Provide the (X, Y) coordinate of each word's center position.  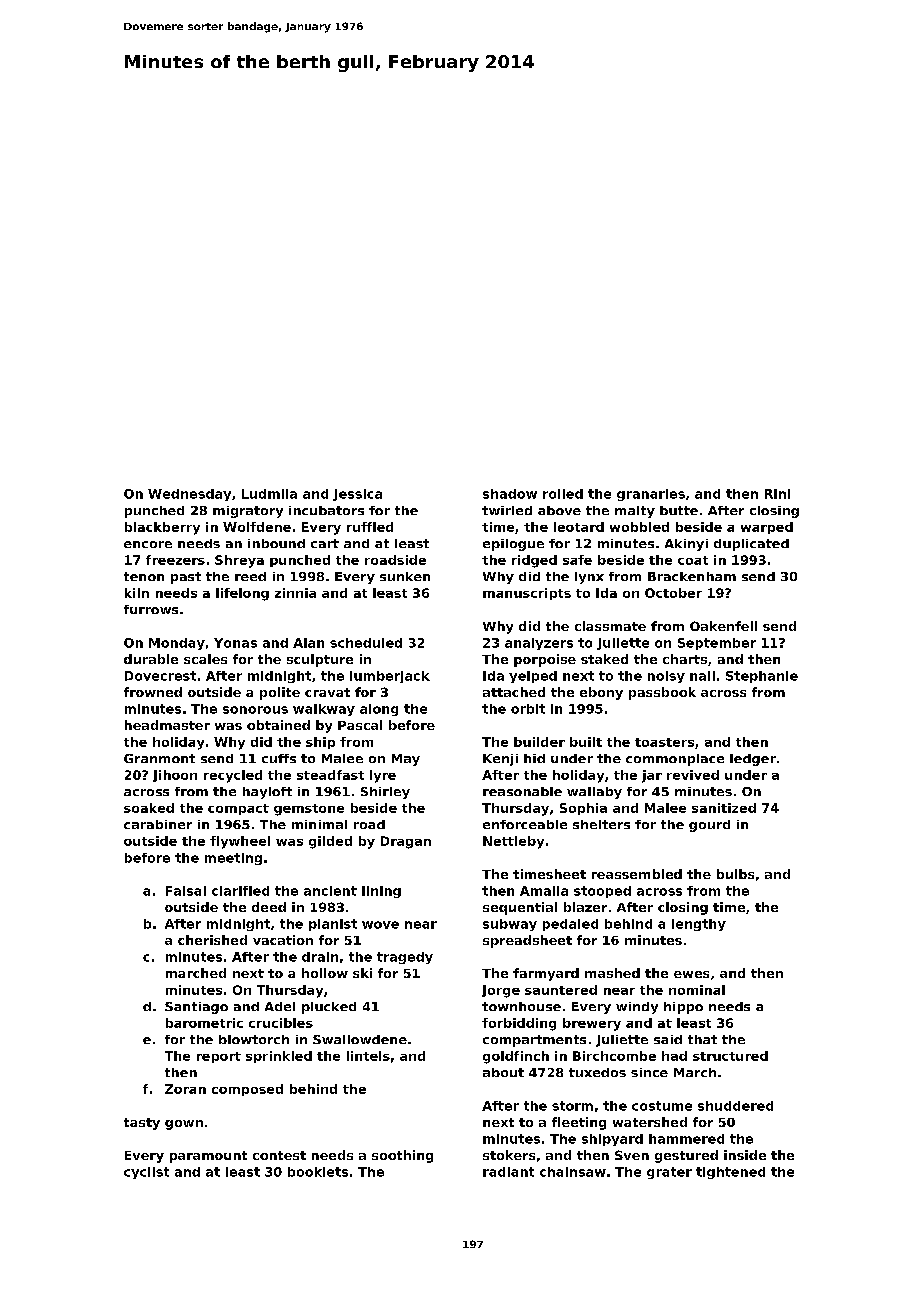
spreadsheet (527, 941)
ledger (753, 760)
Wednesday (189, 495)
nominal (697, 990)
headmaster (167, 725)
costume (662, 1106)
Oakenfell (723, 626)
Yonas (235, 643)
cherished (212, 940)
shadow (510, 494)
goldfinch (516, 1057)
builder (539, 742)
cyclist (146, 1173)
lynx (589, 578)
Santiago (196, 1008)
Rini (777, 494)
